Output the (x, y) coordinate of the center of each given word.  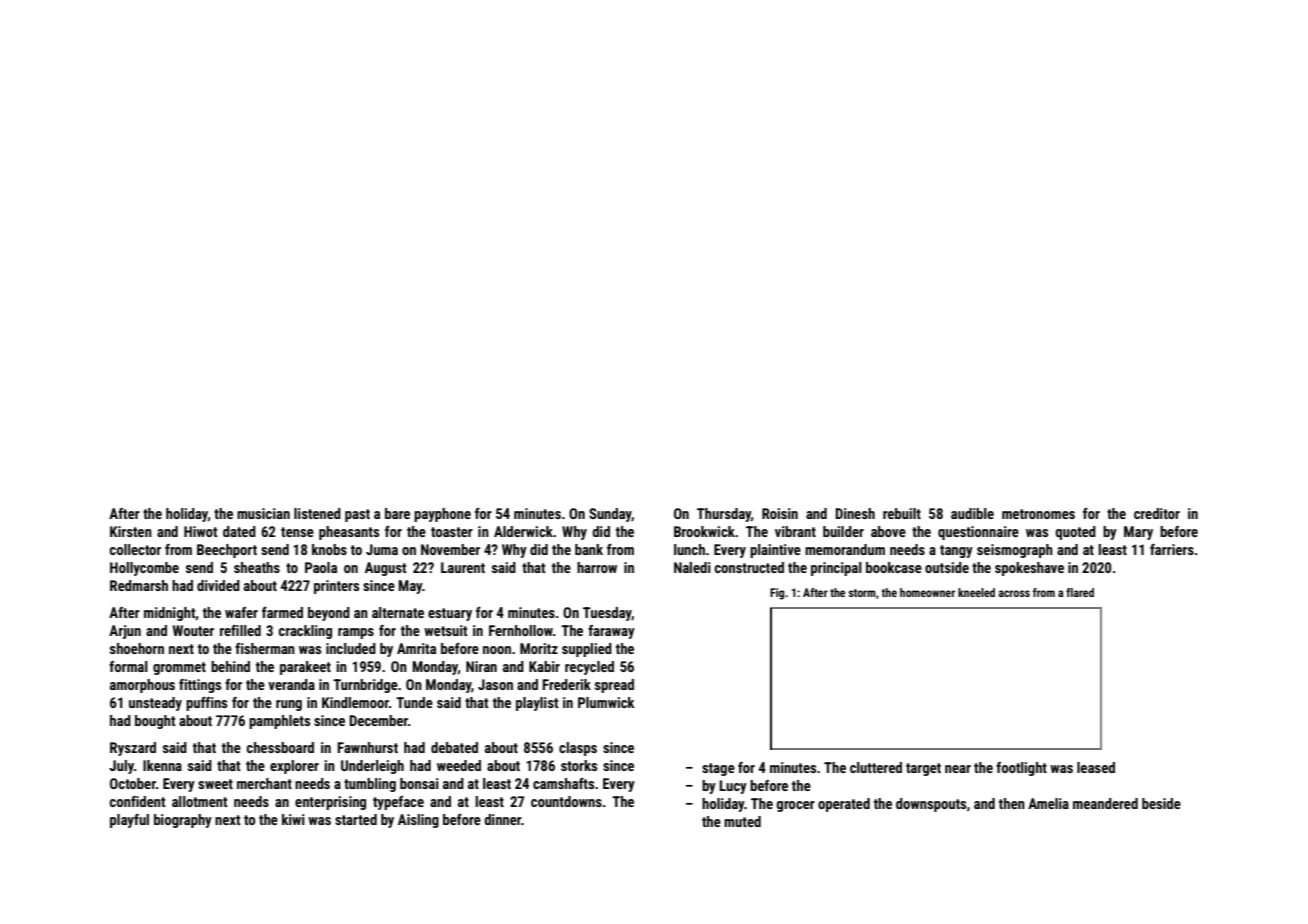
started (356, 819)
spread (614, 686)
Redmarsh (139, 585)
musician (263, 513)
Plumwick (606, 702)
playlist (537, 704)
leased (1096, 767)
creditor (1157, 513)
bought (155, 722)
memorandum (845, 549)
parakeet (305, 668)
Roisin (780, 513)
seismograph (1015, 551)
